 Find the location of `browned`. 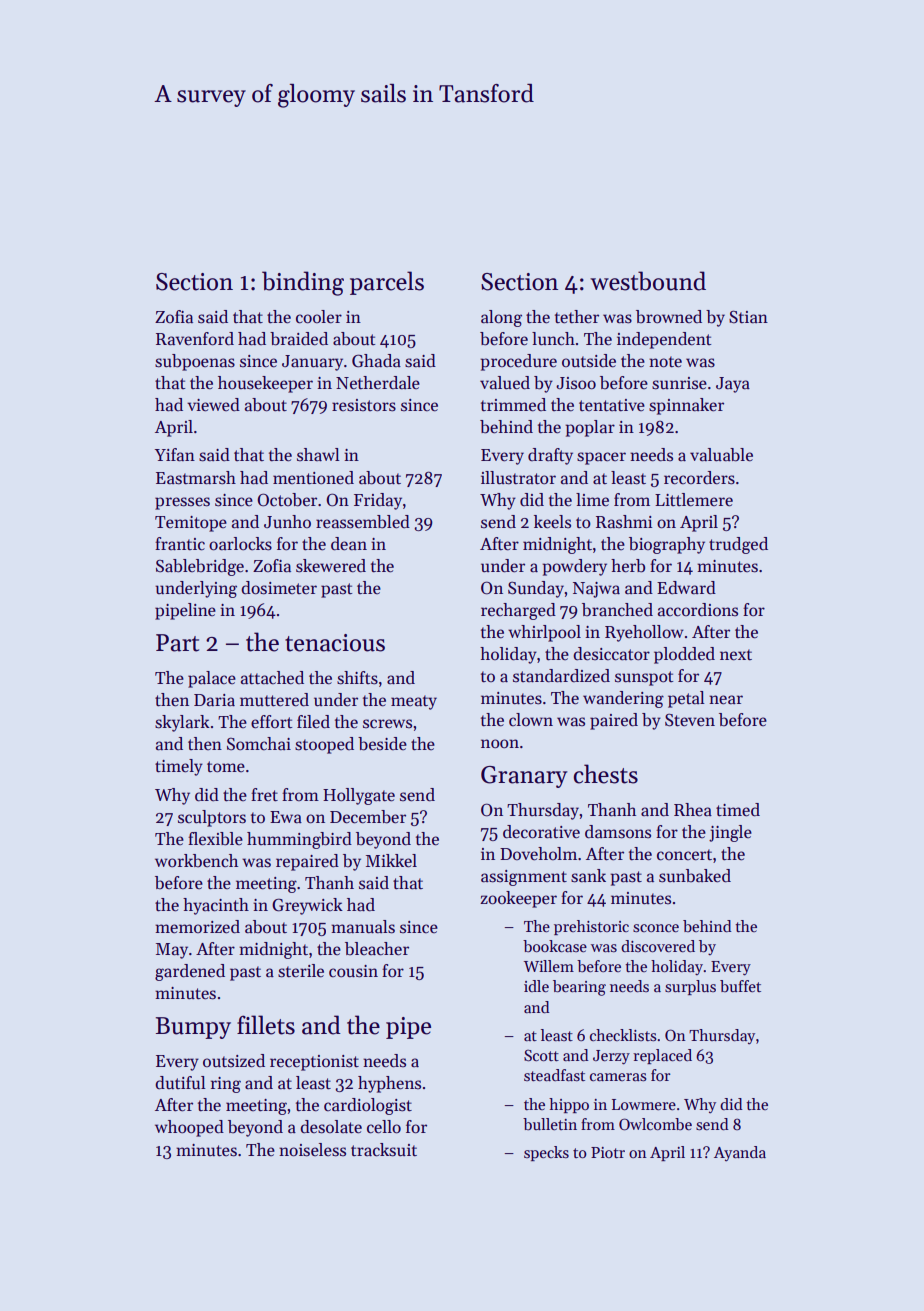

browned is located at coordinates (669, 317).
